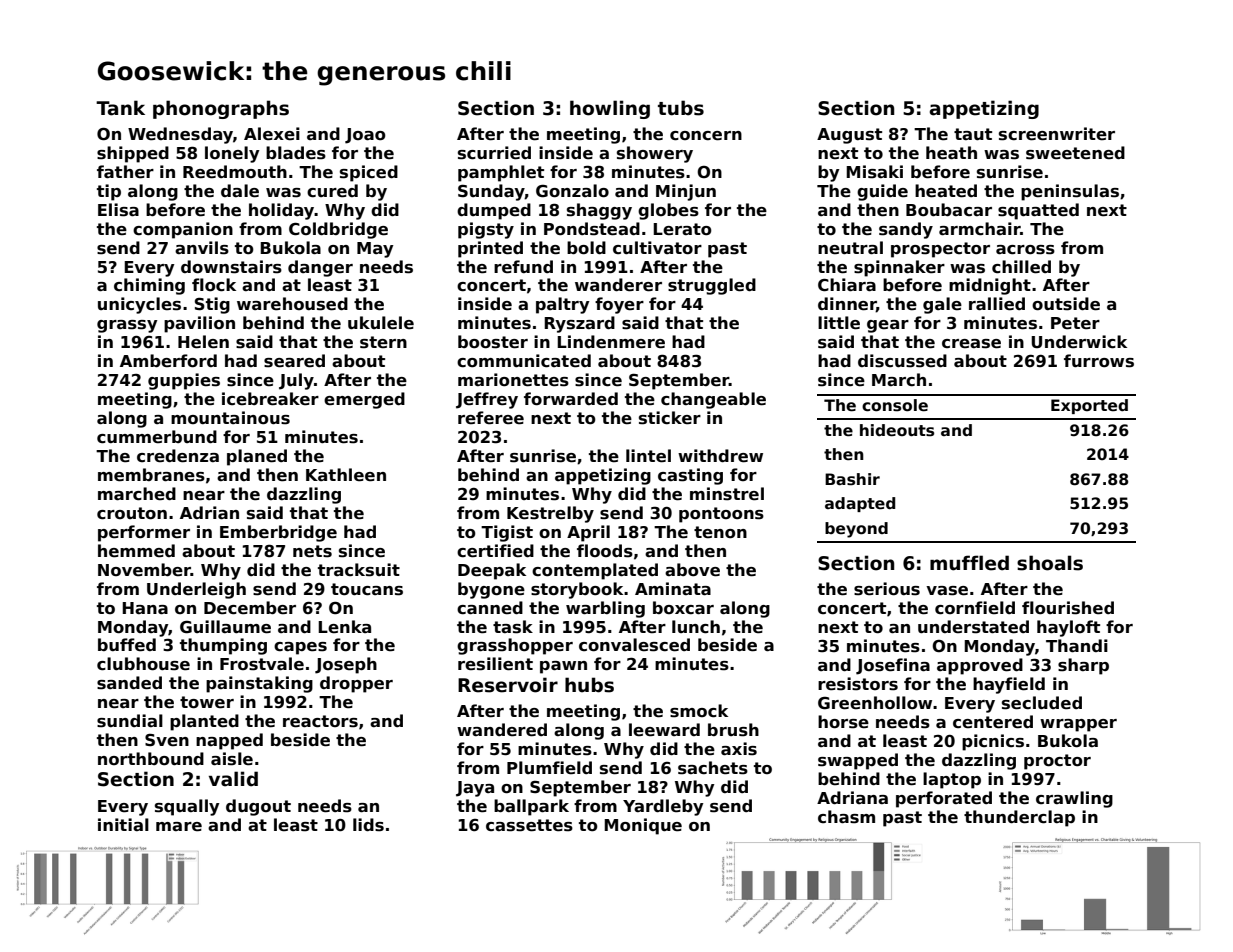 The height and width of the screenshot is (952, 1233). I want to click on thunderclap, so click(1019, 818).
